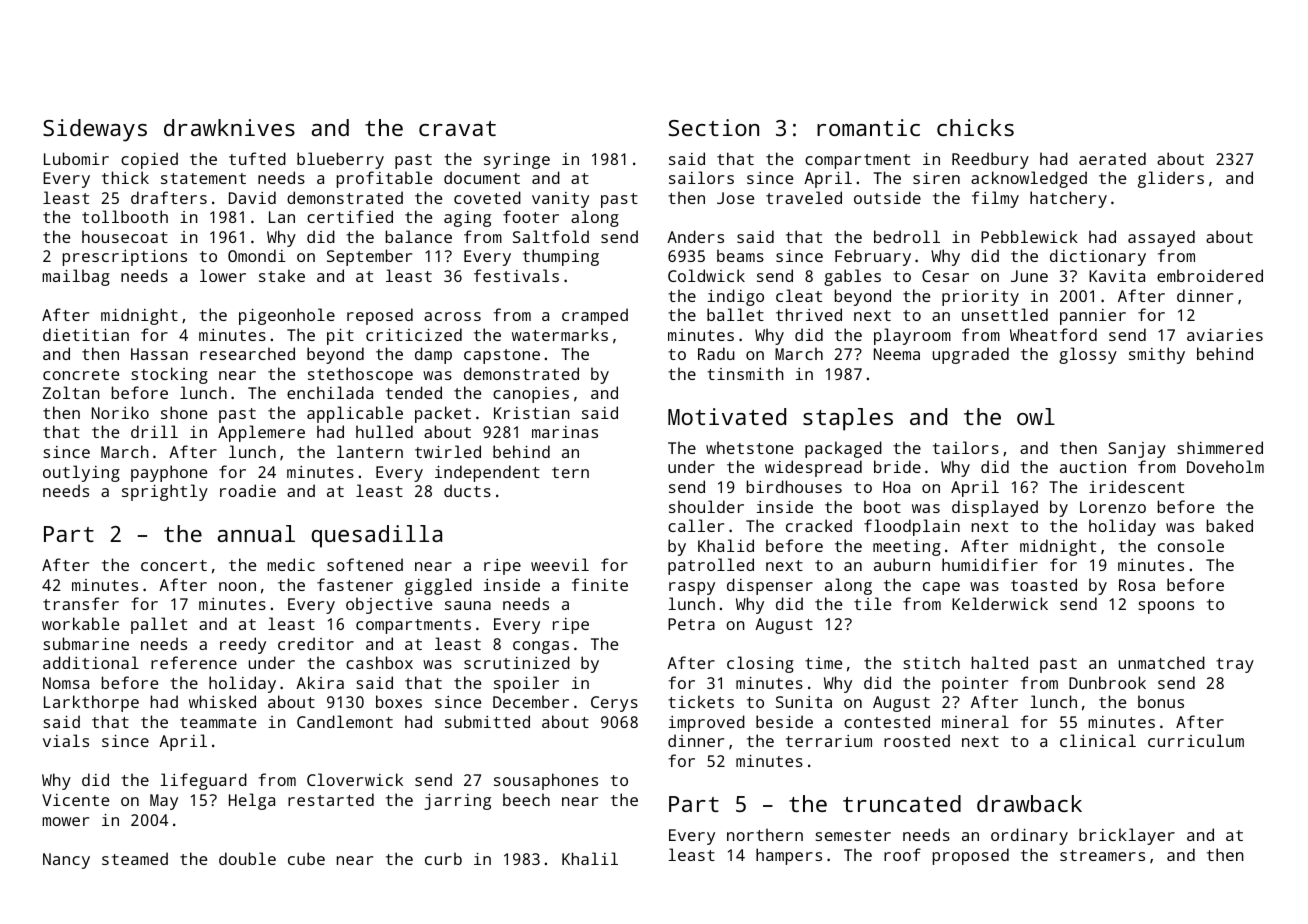 The image size is (1308, 924). Describe the element at coordinates (995, 508) in the document. I see `displayed` at that location.
